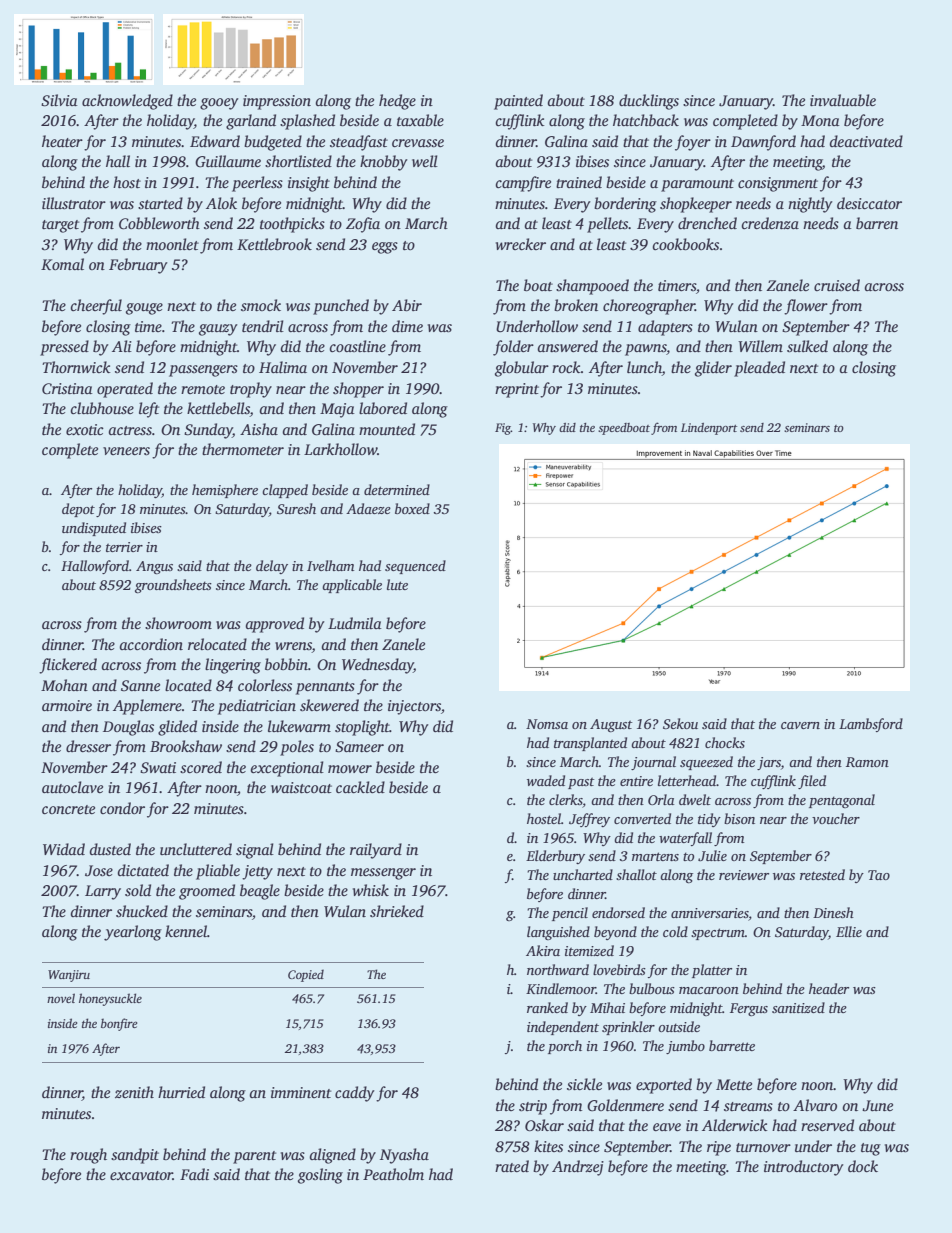 The height and width of the screenshot is (1233, 952). Describe the element at coordinates (680, 723) in the screenshot. I see `Sekou` at that location.
